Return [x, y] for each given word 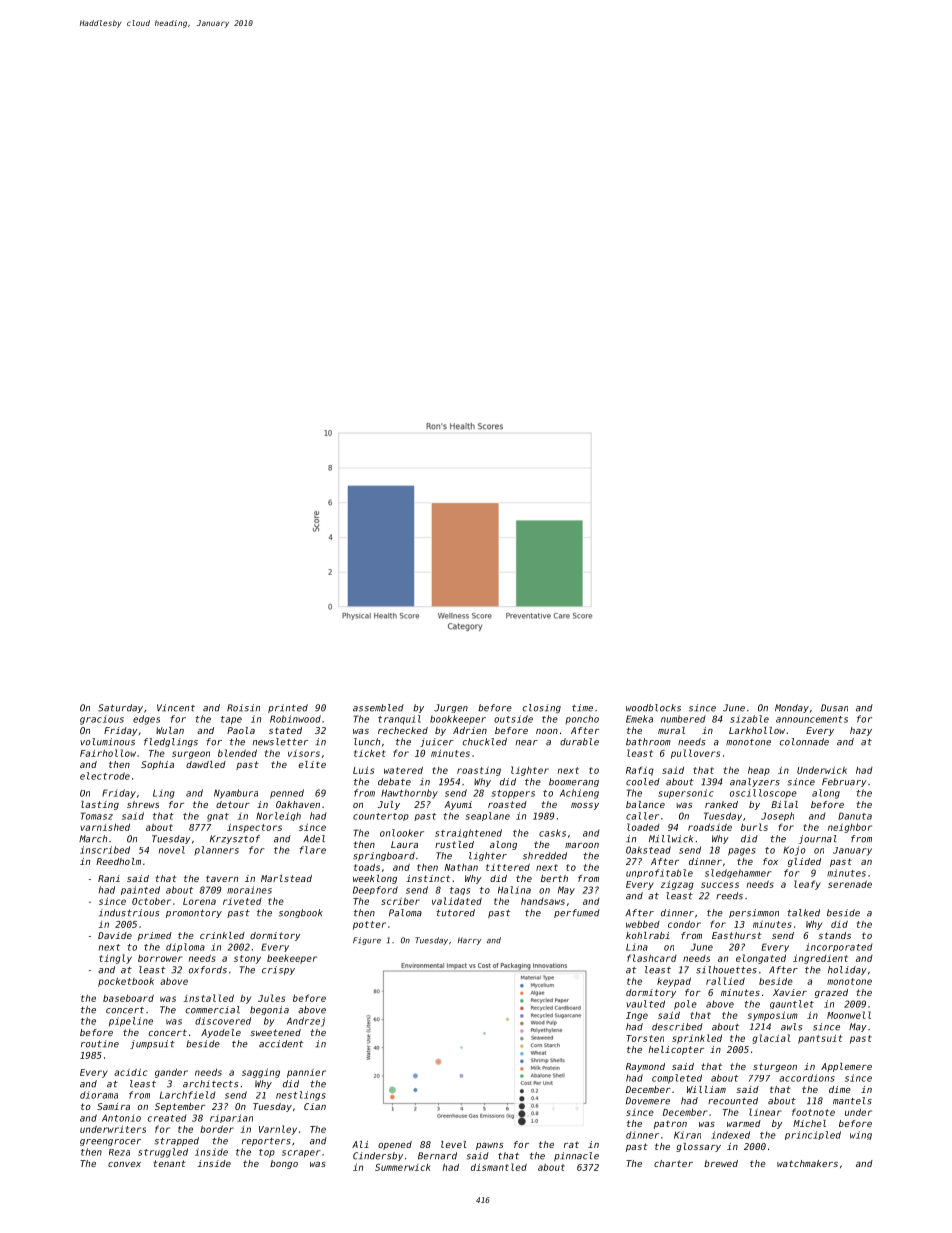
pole [685, 1005]
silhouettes [726, 970]
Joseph [777, 816]
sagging [261, 1073]
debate [394, 782]
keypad [674, 982]
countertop [381, 817]
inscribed [105, 850]
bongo [284, 1164]
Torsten [645, 1038]
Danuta [855, 816]
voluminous [107, 742]
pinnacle [576, 1156]
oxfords [208, 970]
